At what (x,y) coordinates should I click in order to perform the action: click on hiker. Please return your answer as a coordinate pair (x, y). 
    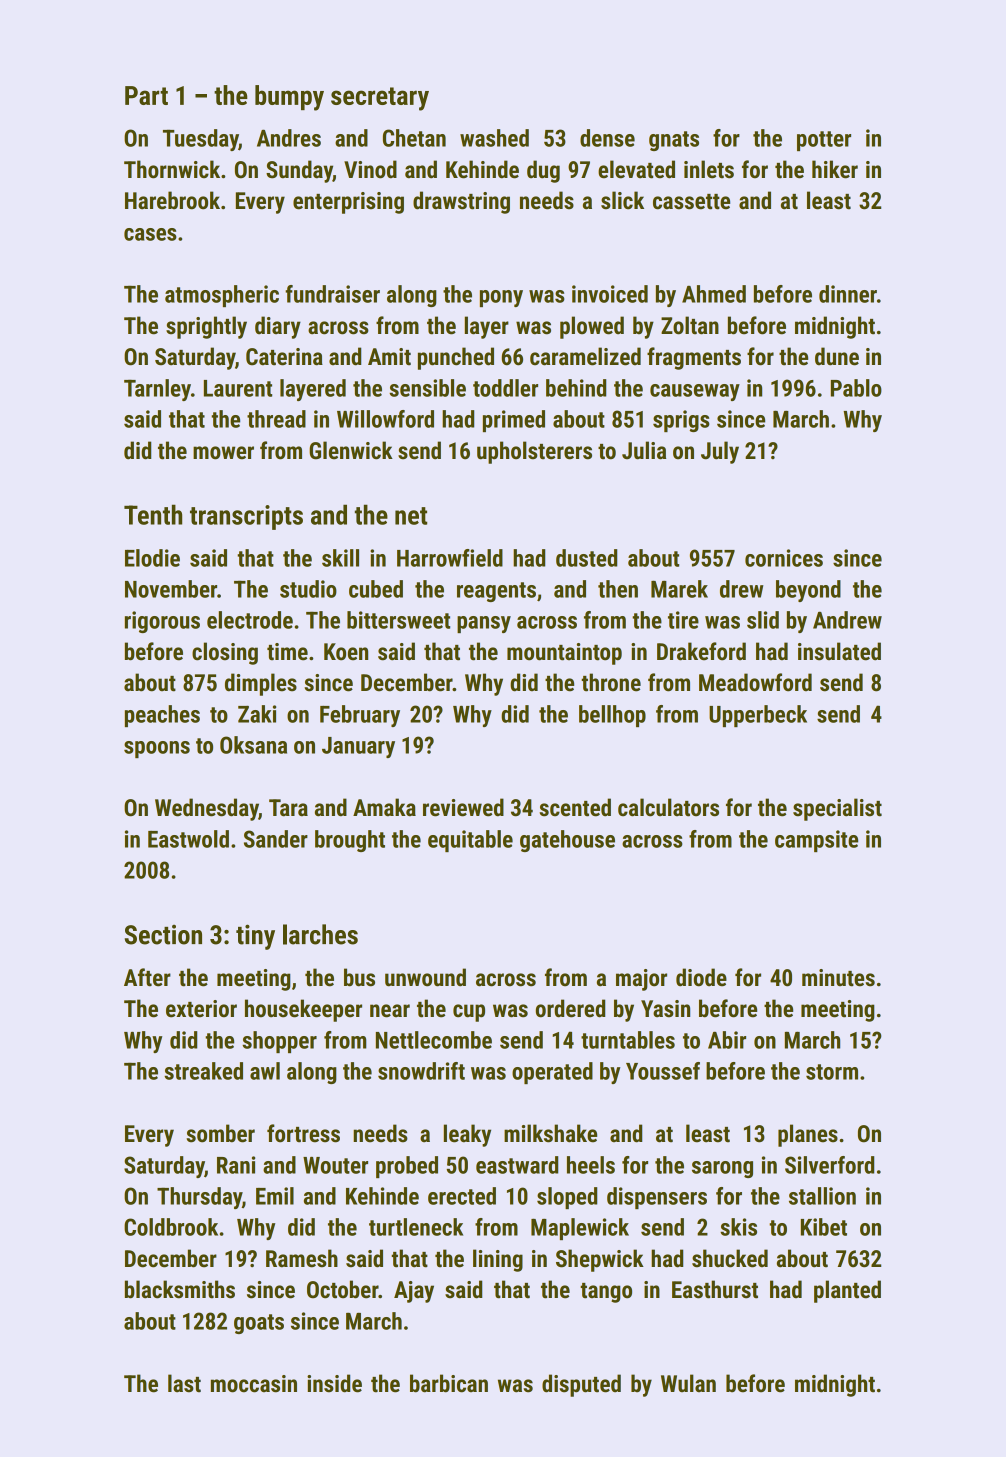
    Looking at the image, I should click on (835, 169).
